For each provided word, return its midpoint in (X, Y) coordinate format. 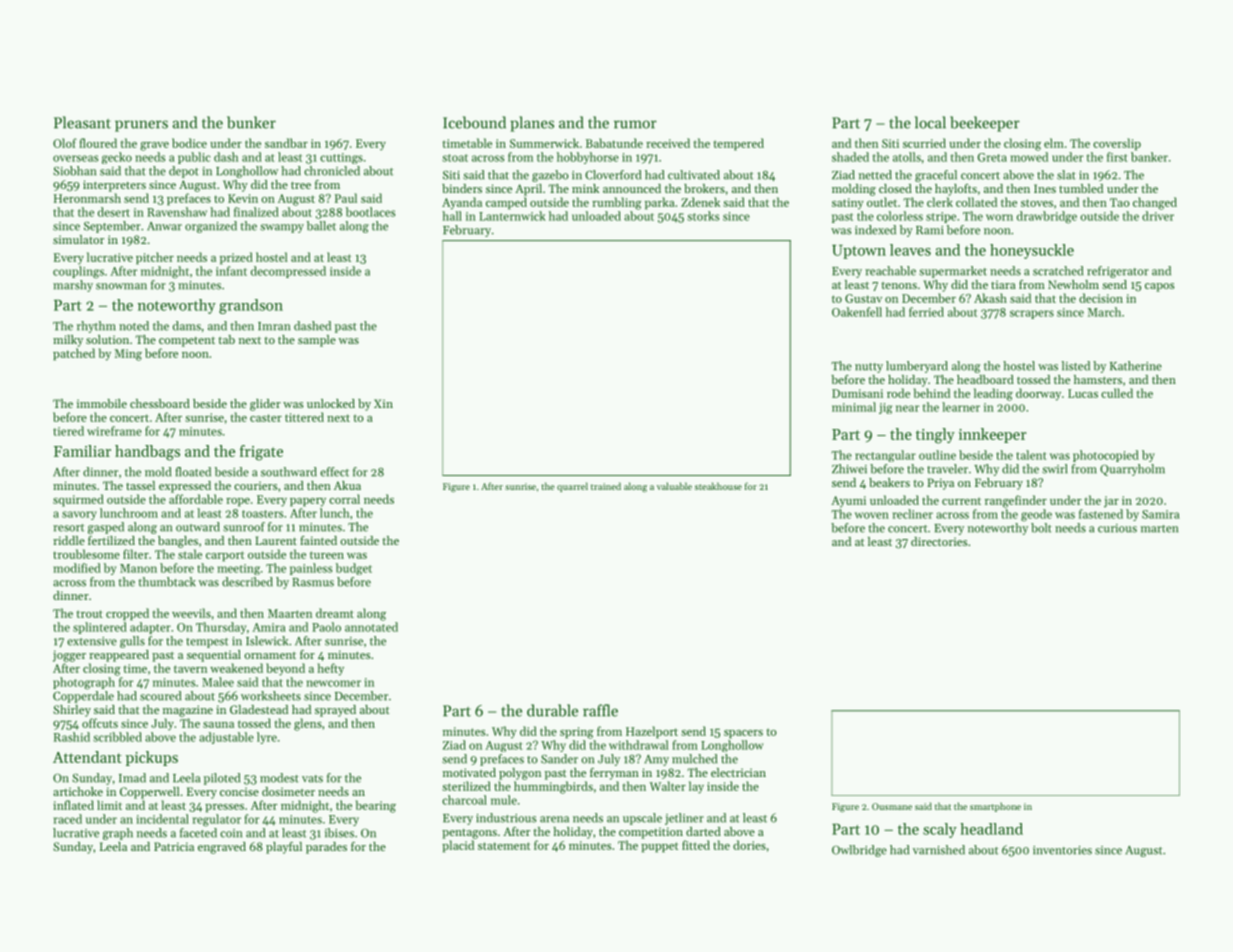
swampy (282, 228)
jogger (69, 656)
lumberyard (917, 367)
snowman (121, 286)
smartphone (995, 807)
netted (875, 175)
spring (577, 733)
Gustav (863, 298)
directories (939, 541)
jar (1111, 502)
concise (239, 791)
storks (703, 216)
